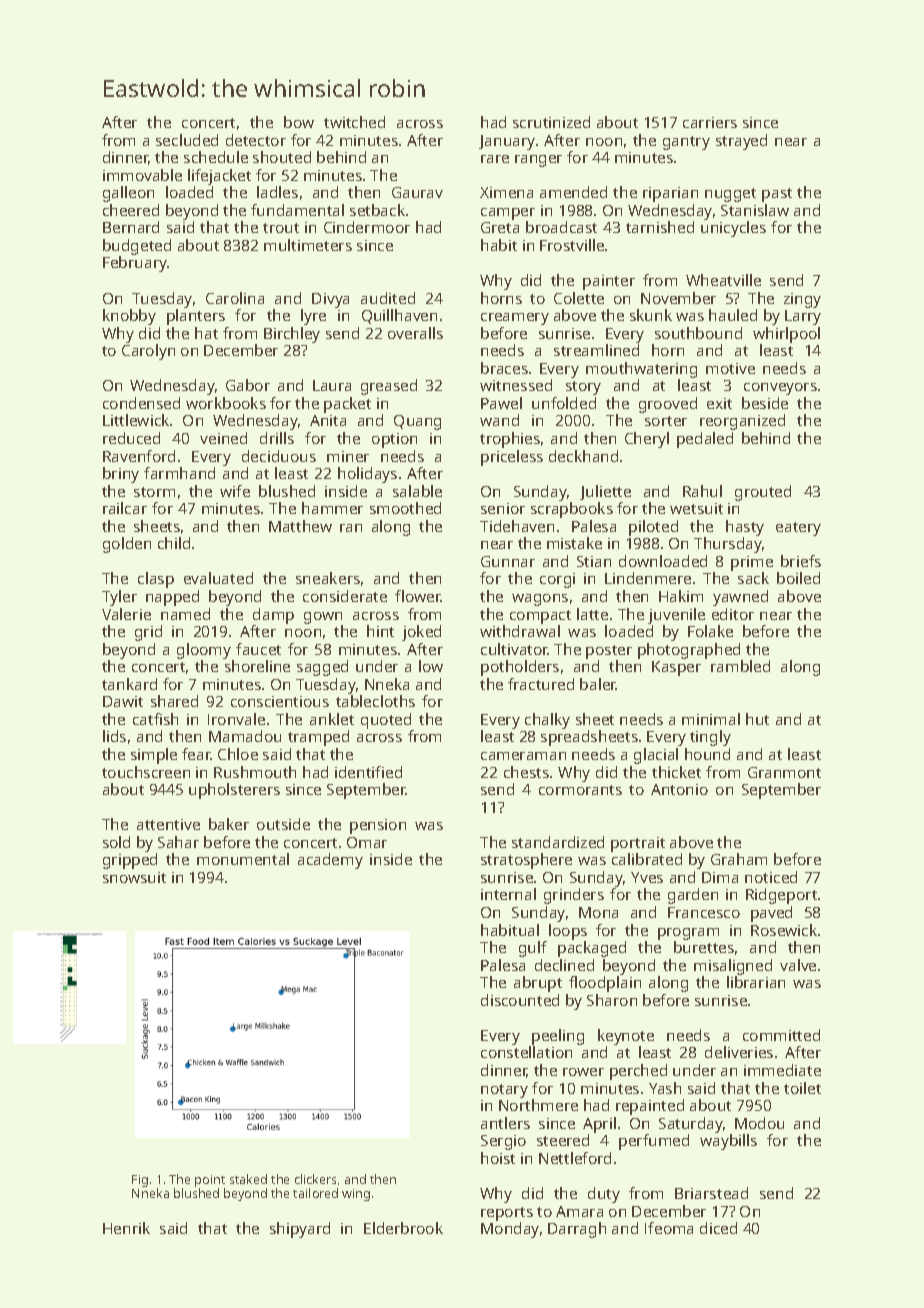 The image size is (924, 1308). Describe the element at coordinates (579, 298) in the screenshot. I see `Colette` at that location.
